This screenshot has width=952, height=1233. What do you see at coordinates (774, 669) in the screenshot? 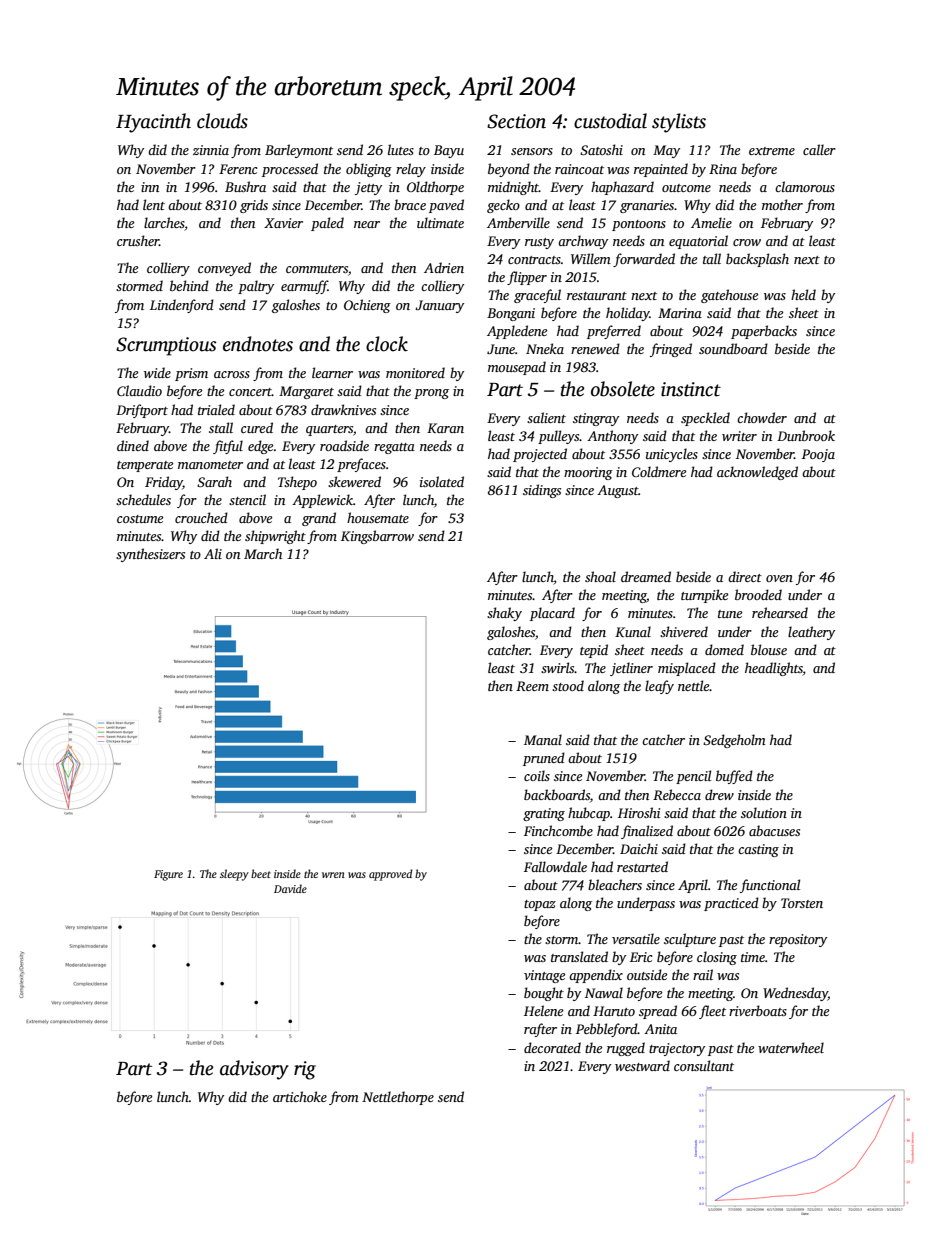
I see `headlights` at bounding box center [774, 669].
